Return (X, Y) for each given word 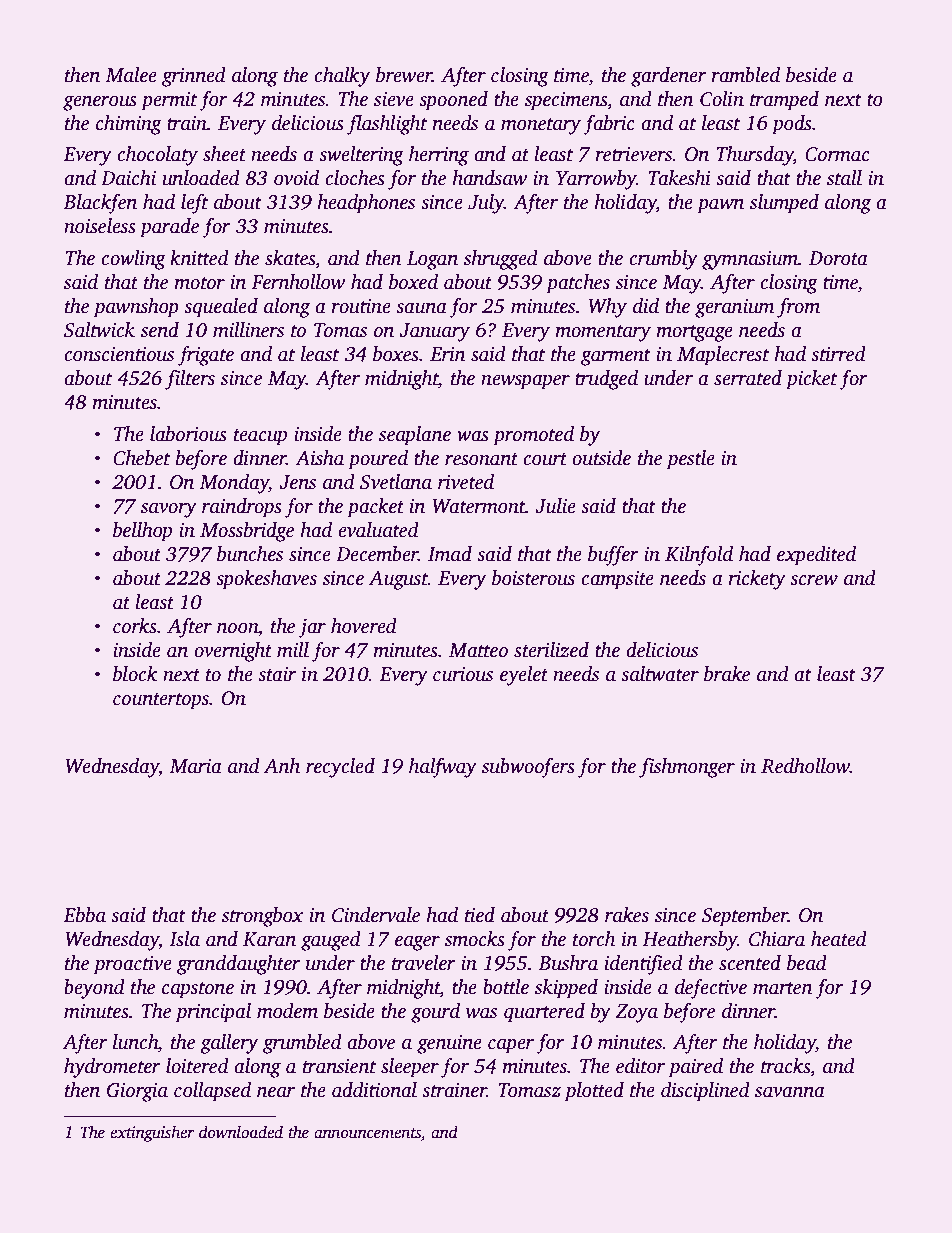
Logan (432, 260)
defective (711, 989)
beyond (94, 989)
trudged (606, 380)
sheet (224, 154)
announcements (367, 1133)
